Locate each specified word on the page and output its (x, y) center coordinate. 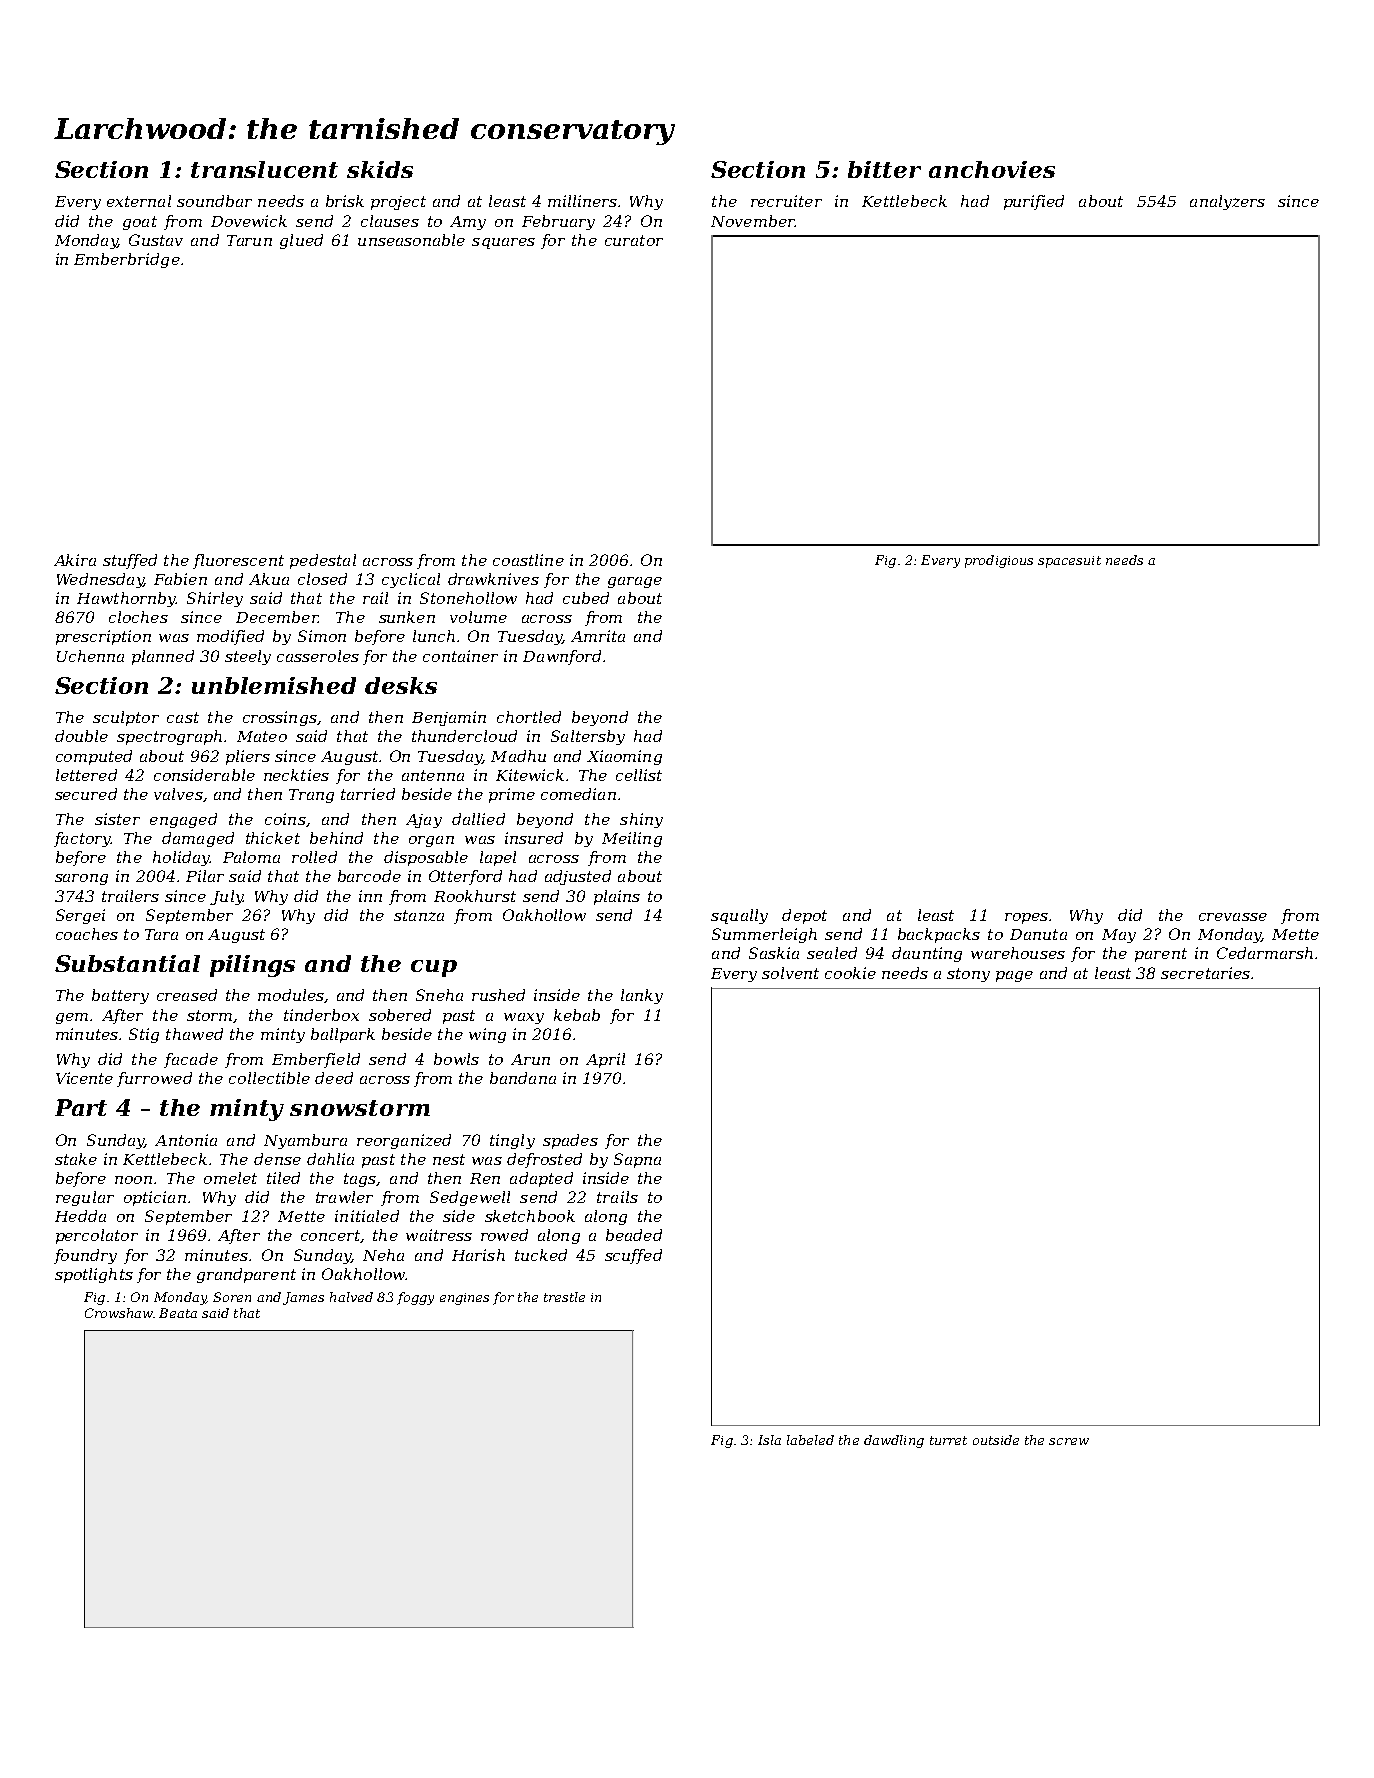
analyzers (1227, 202)
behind (336, 838)
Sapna (637, 1160)
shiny (641, 820)
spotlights (94, 1275)
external (139, 201)
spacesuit (1069, 562)
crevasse (1233, 917)
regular (85, 1198)
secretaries (1205, 973)
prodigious (999, 561)
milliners (582, 201)
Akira (75, 560)
